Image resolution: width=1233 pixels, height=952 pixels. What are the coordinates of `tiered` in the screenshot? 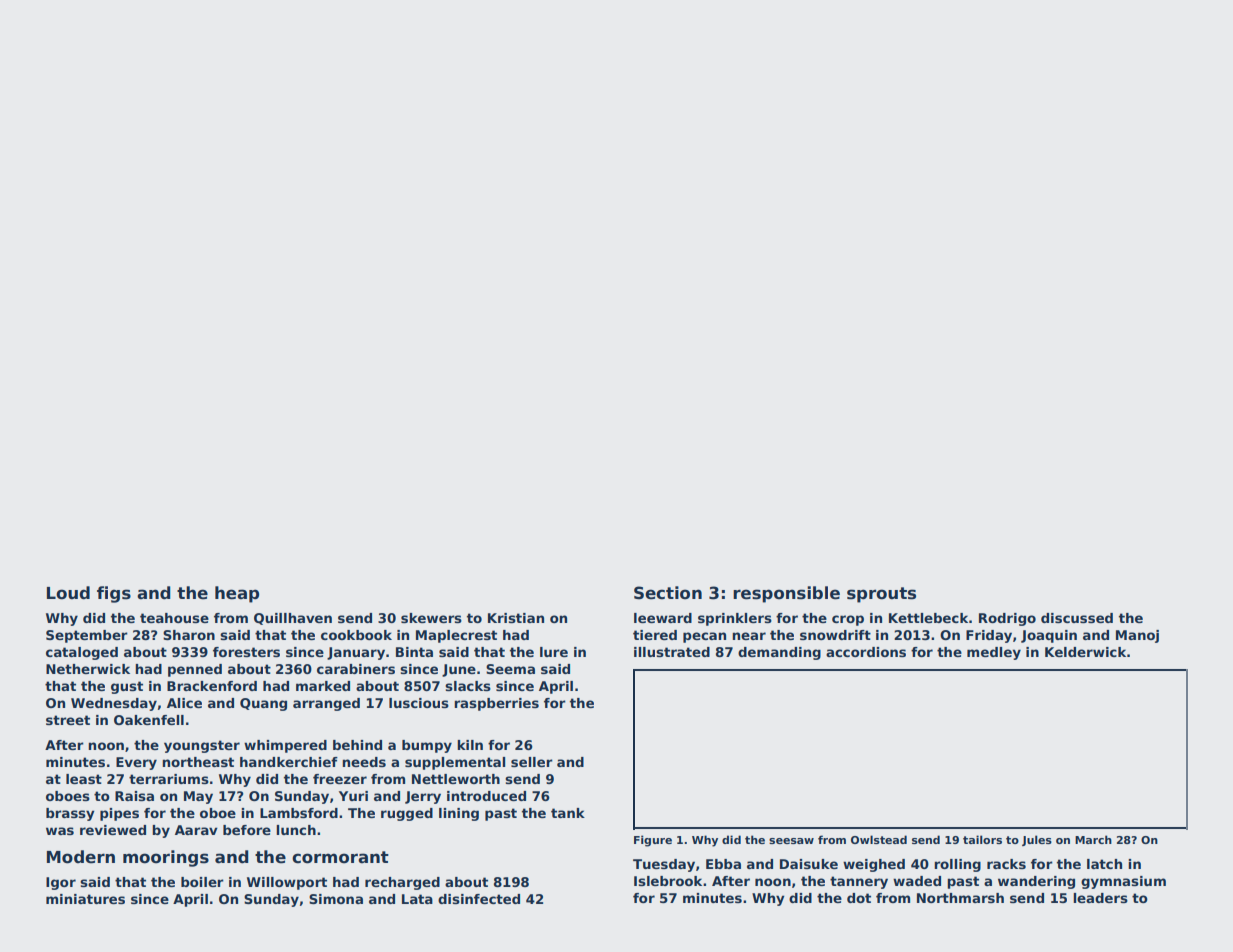 It's located at (655, 635).
